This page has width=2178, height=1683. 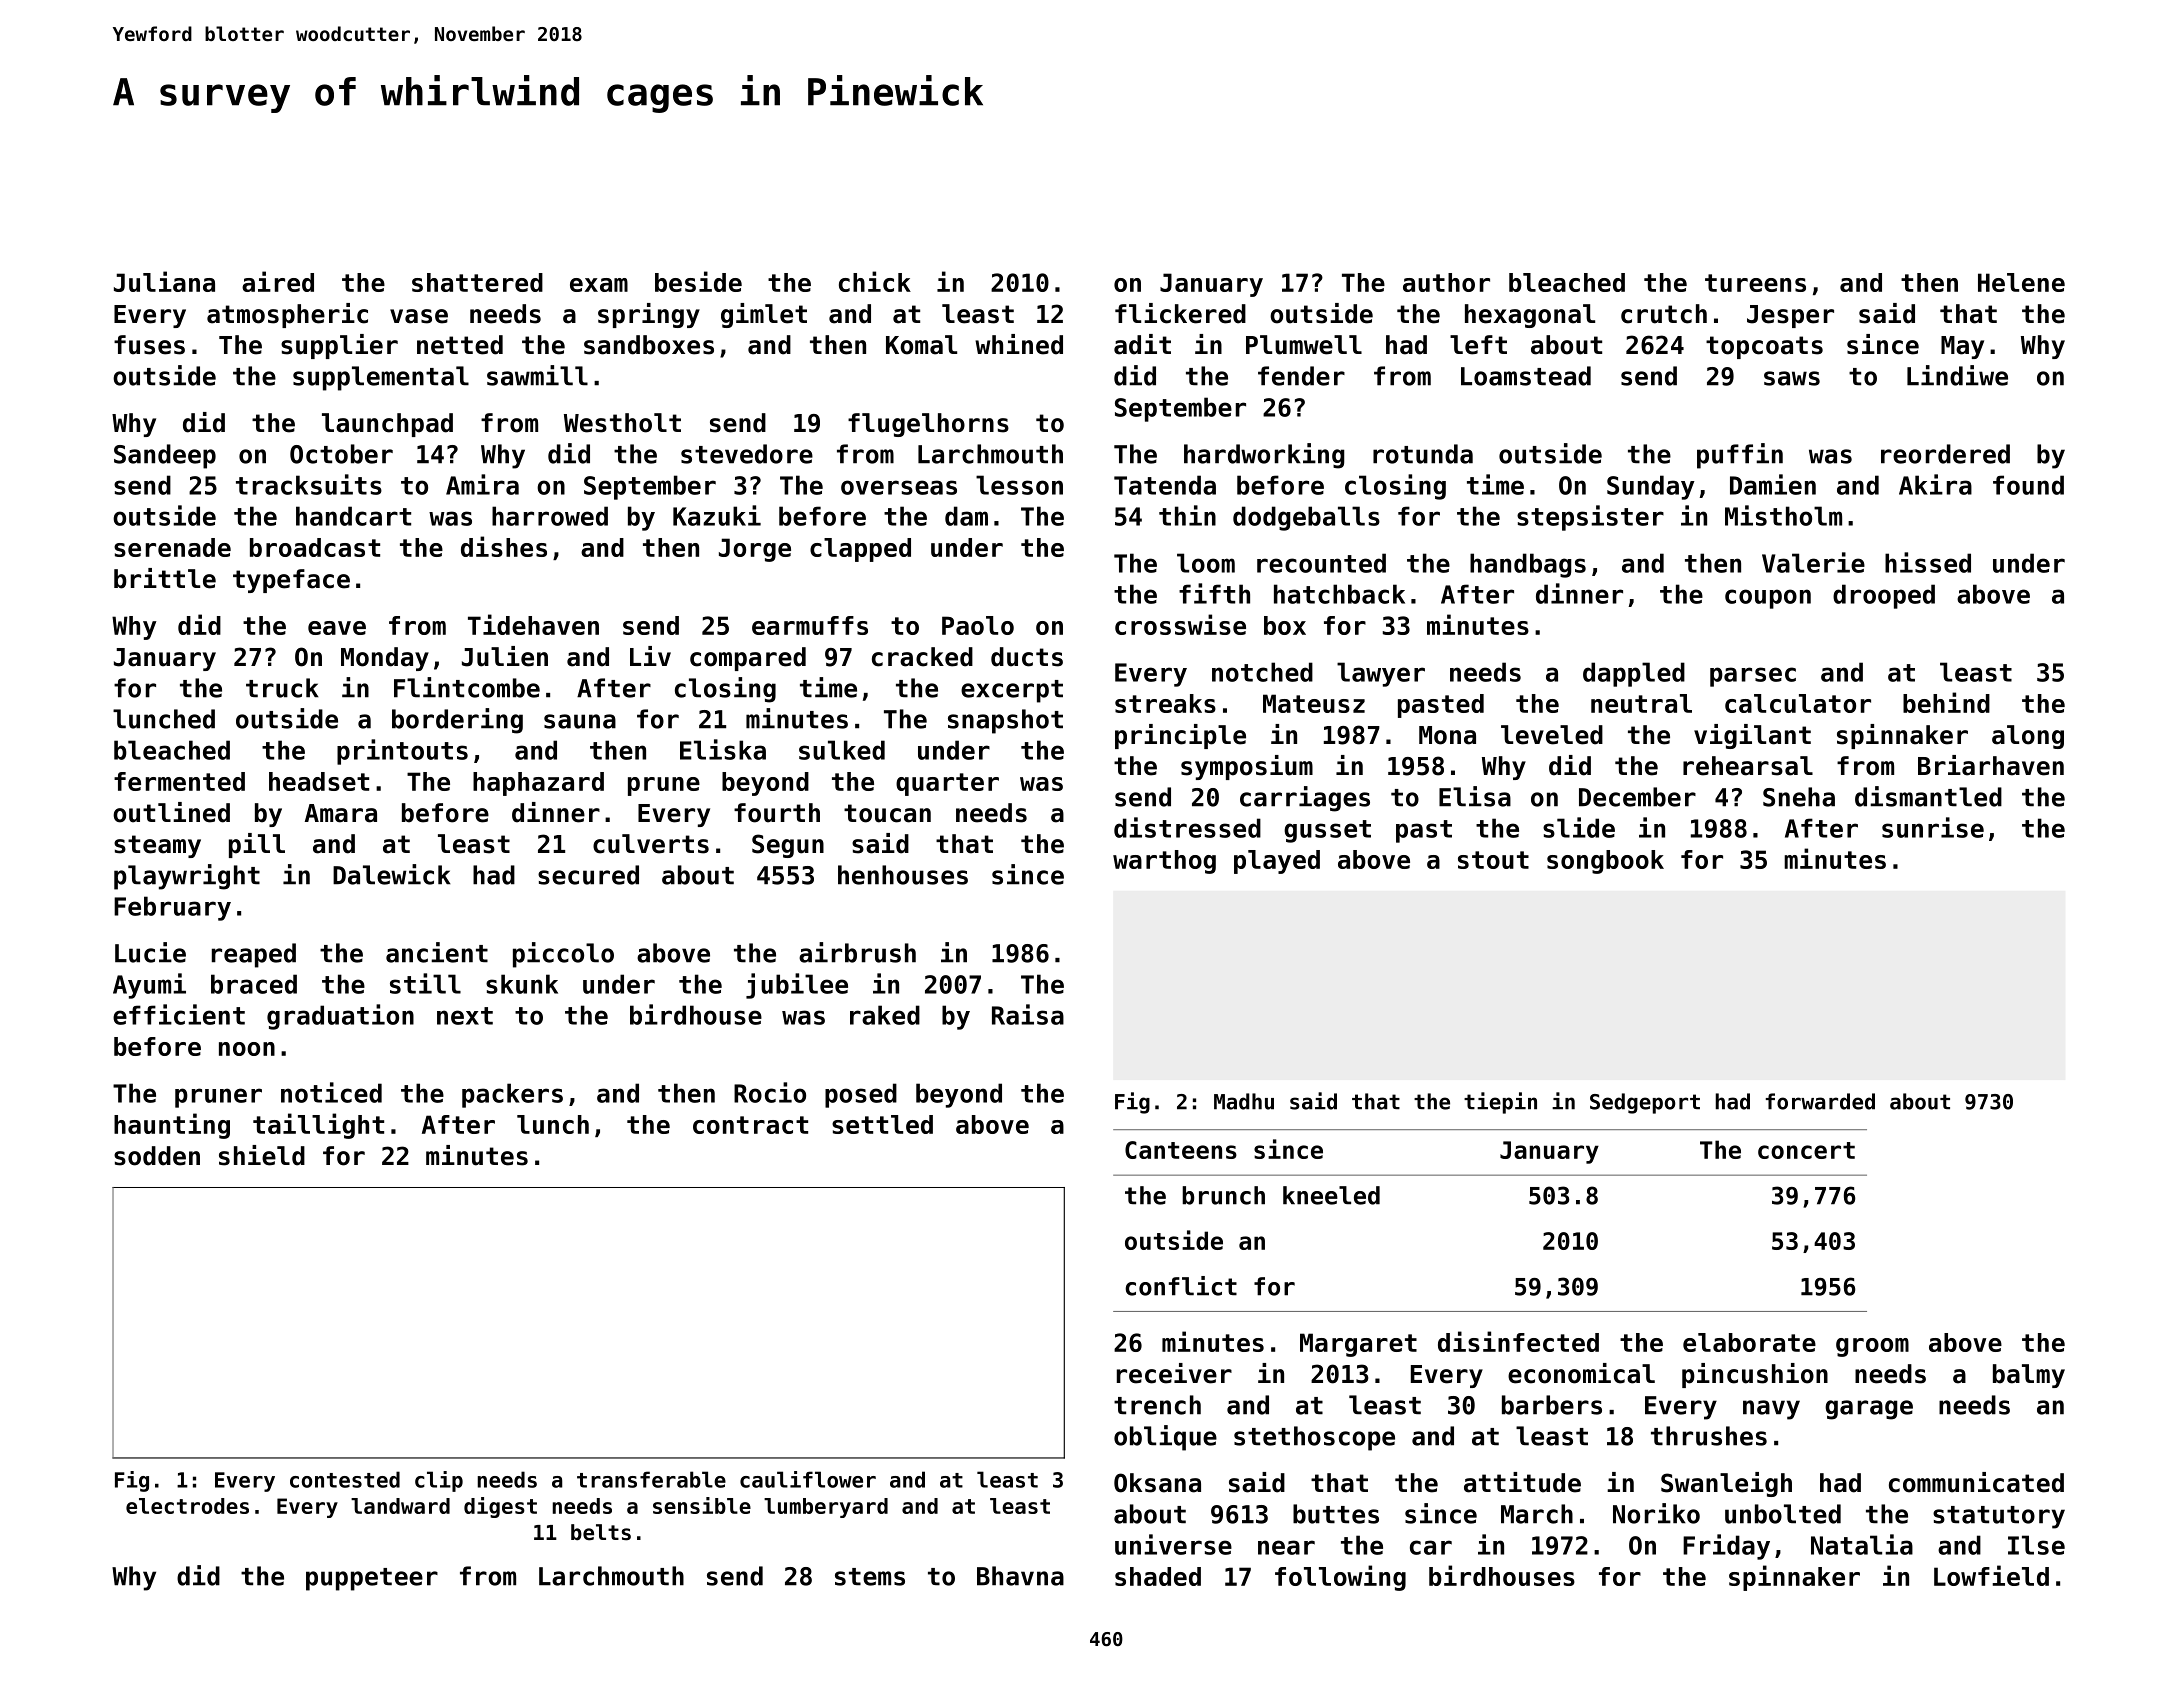 I want to click on Lindiwe, so click(x=1957, y=375).
